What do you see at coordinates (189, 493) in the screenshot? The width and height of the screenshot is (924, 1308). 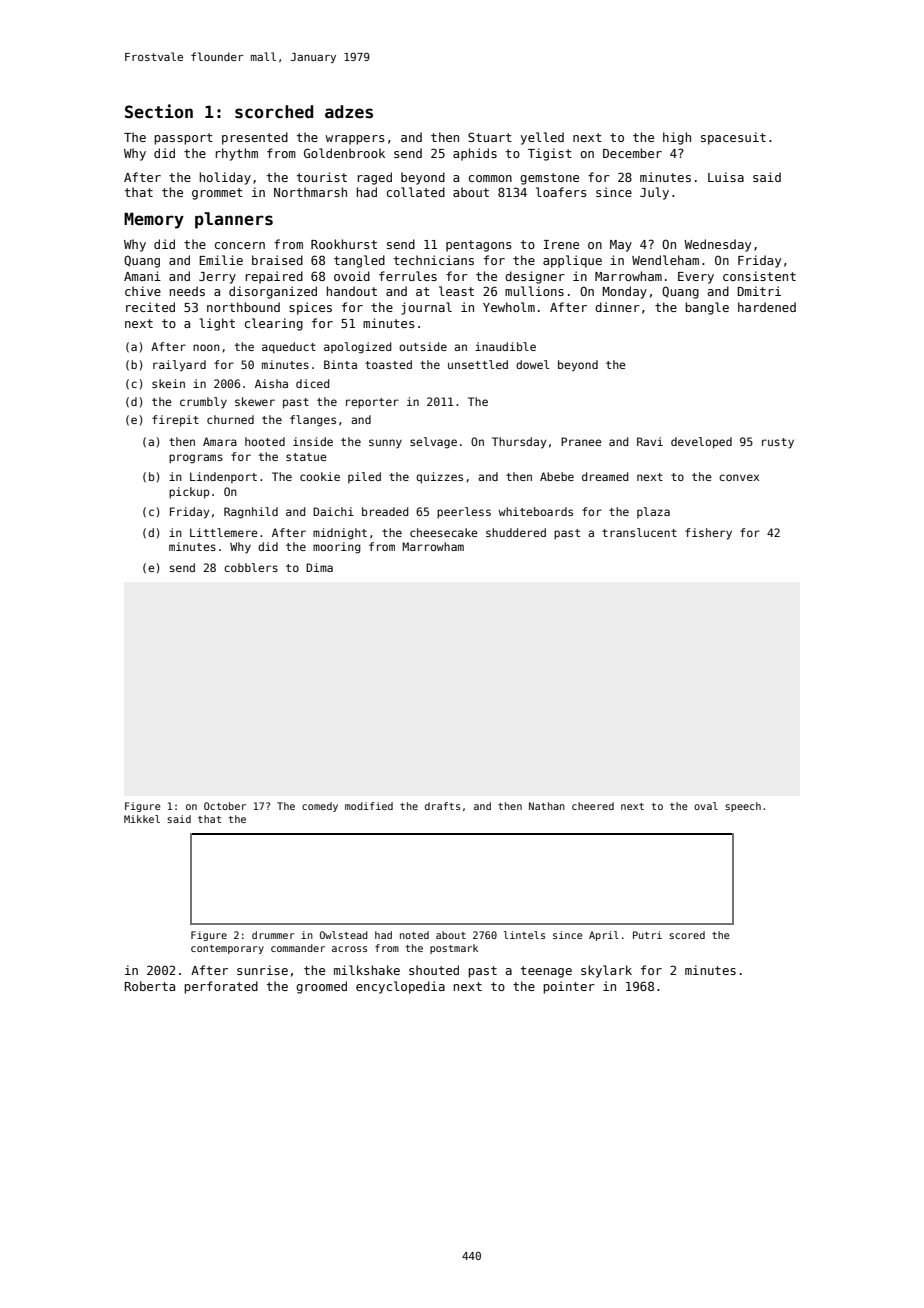 I see `pickup` at bounding box center [189, 493].
